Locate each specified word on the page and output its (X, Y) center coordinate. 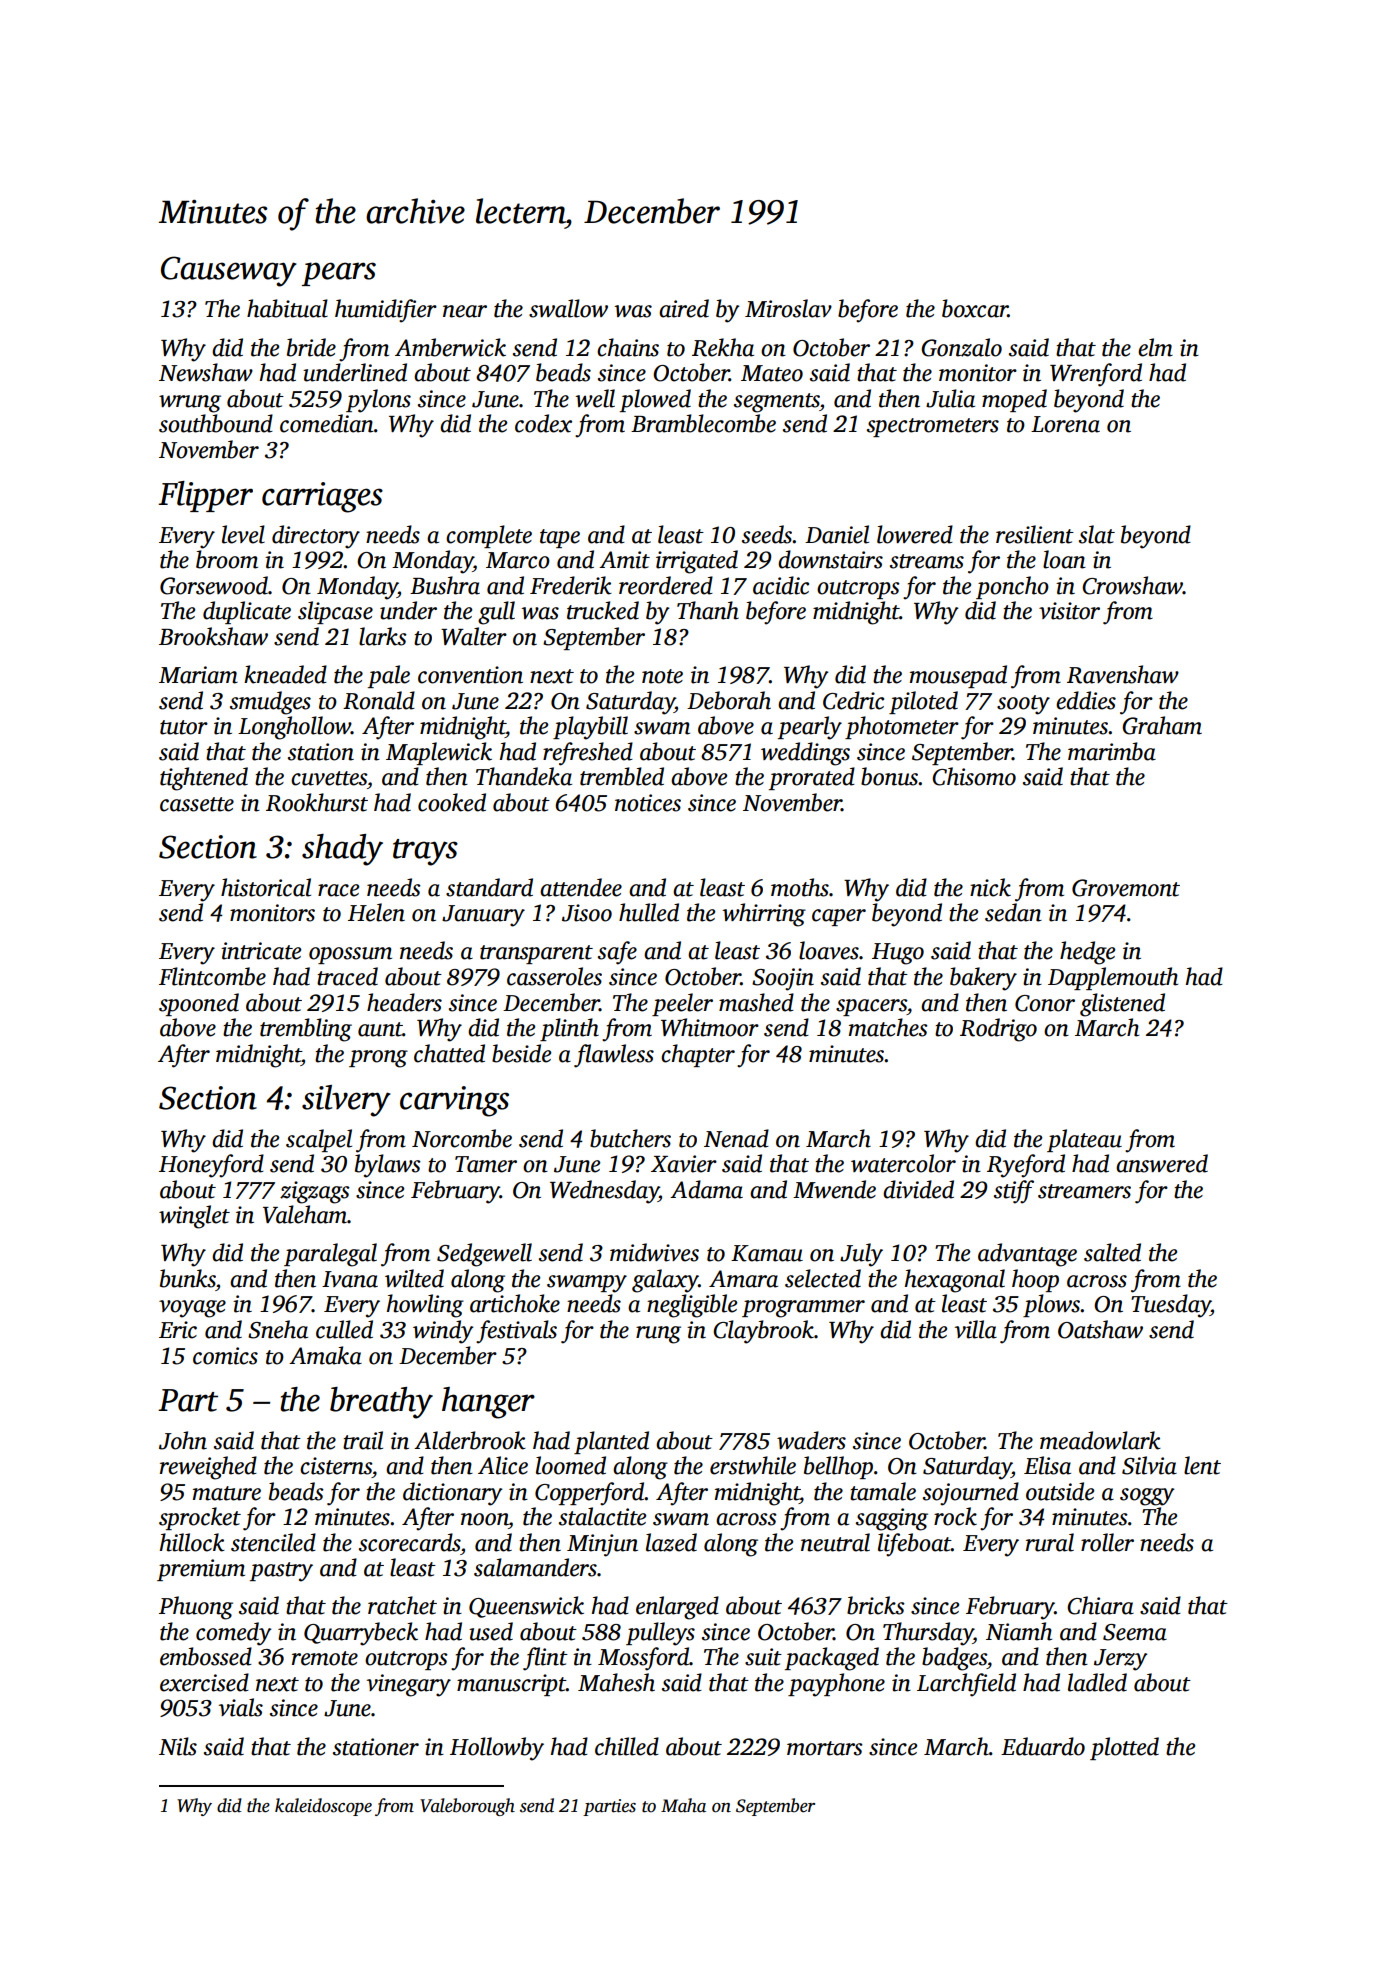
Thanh (708, 610)
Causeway (229, 271)
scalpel (319, 1140)
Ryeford (1026, 1166)
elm (1155, 347)
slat (1097, 534)
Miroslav (788, 308)
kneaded (285, 674)
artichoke (515, 1303)
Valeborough (467, 1807)
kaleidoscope (323, 1807)
